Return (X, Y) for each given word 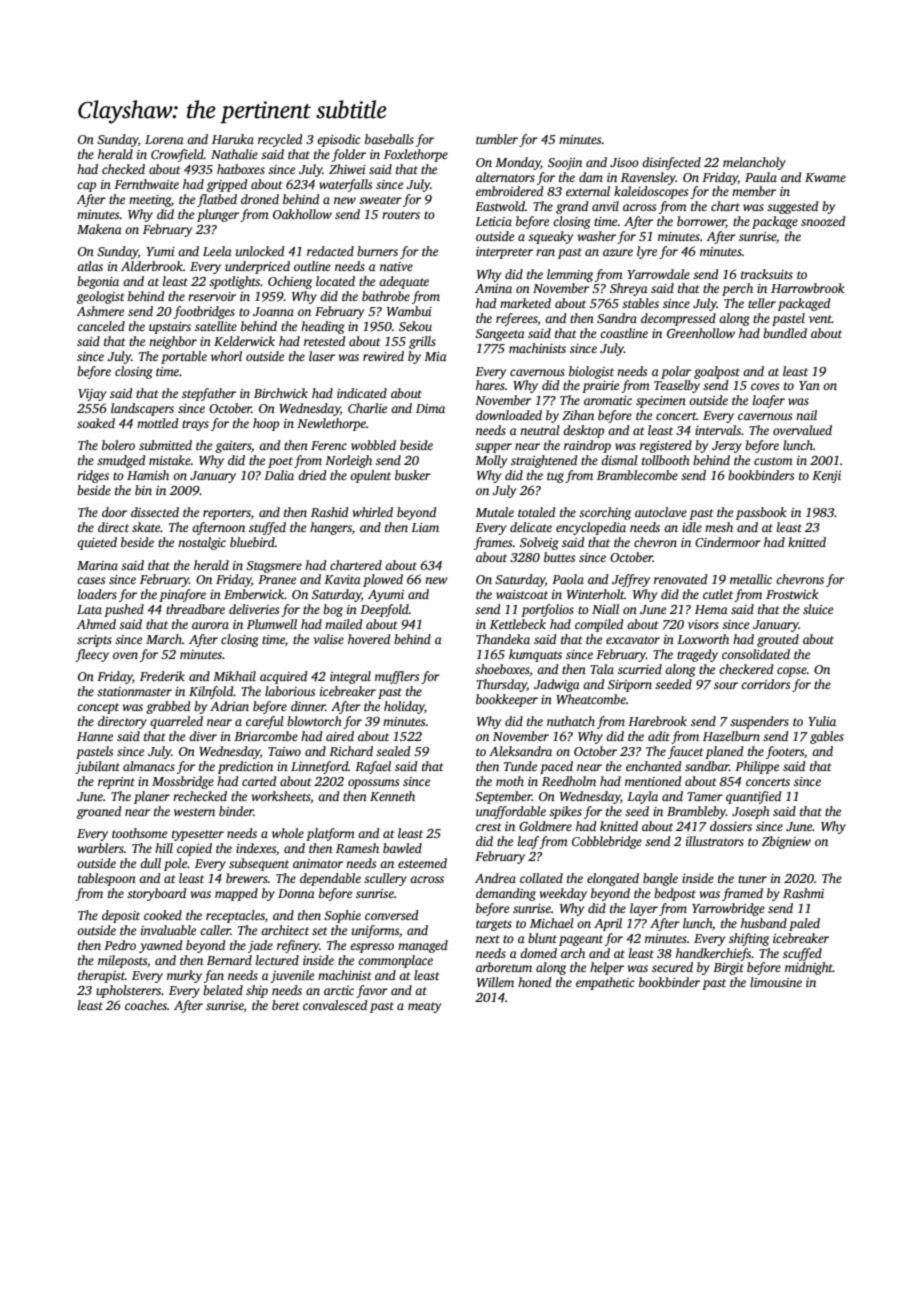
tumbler (497, 139)
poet (280, 462)
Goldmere (545, 826)
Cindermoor (728, 542)
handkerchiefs (713, 954)
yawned (161, 946)
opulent (370, 476)
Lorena (164, 139)
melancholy (754, 163)
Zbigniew (786, 842)
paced (556, 767)
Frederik (162, 676)
